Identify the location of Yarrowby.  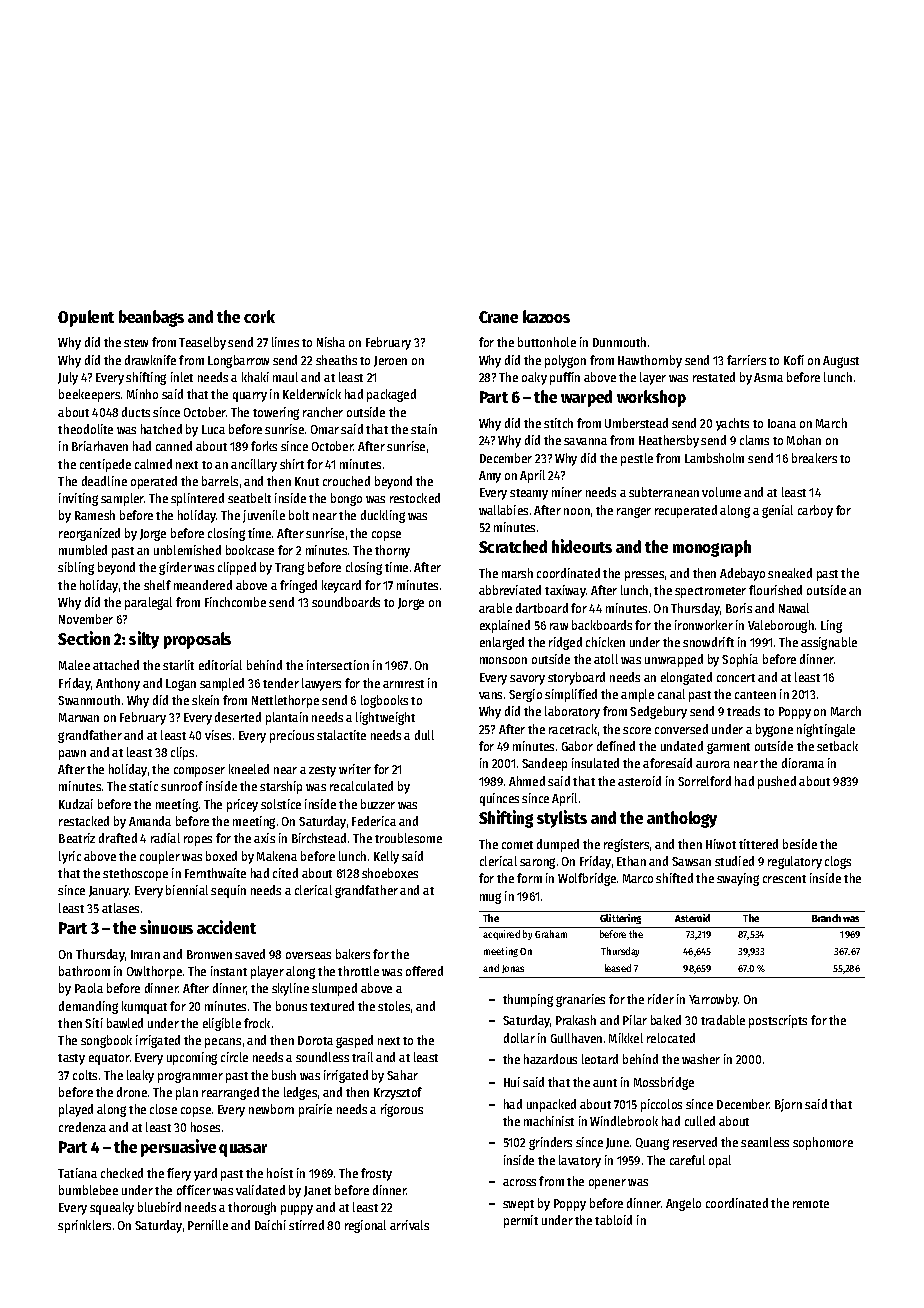
(713, 1000).
